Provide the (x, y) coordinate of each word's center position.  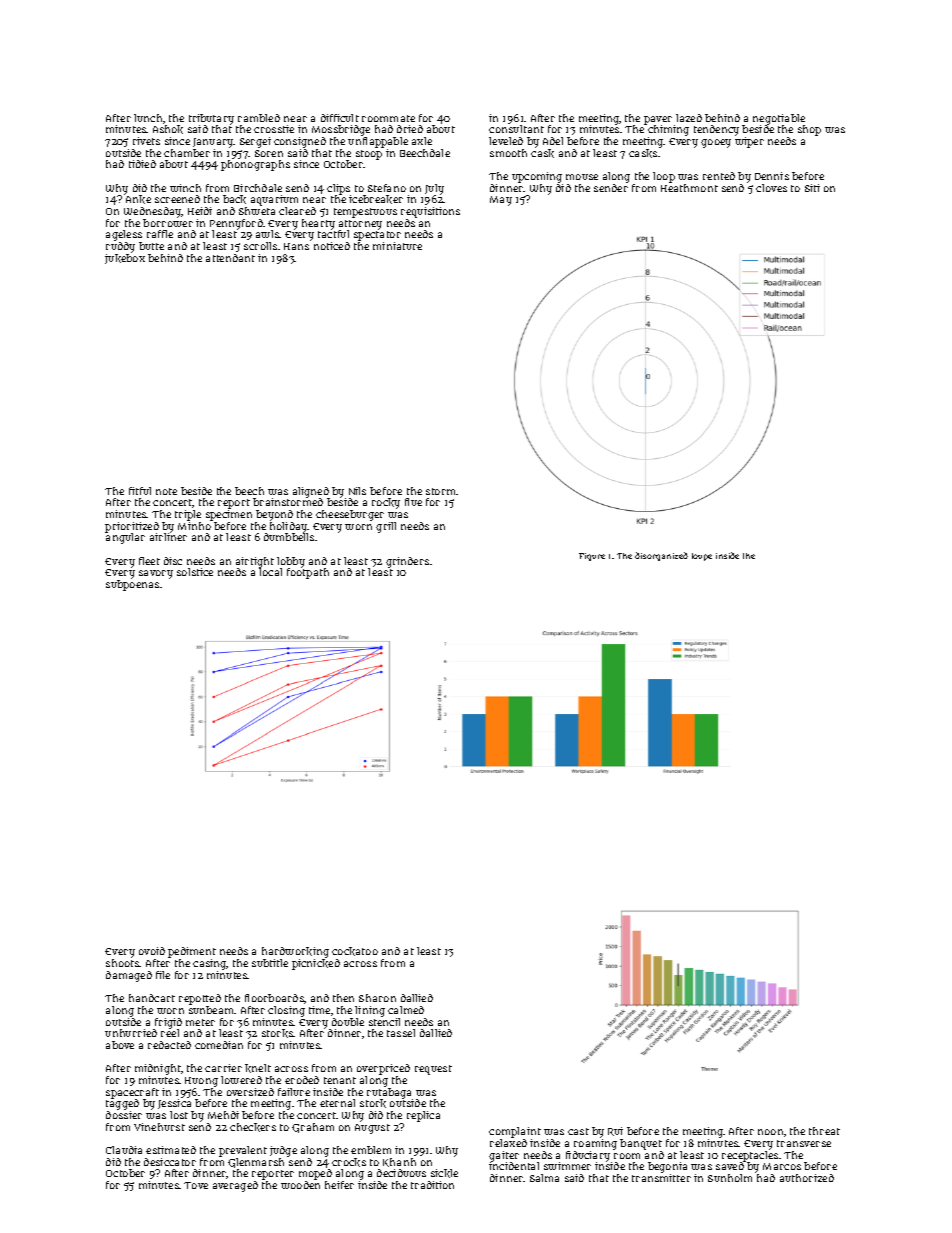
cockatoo (355, 951)
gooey (716, 143)
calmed (406, 1010)
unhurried (131, 1033)
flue (413, 502)
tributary (211, 119)
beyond (274, 515)
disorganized (661, 556)
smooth (508, 153)
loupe (702, 557)
